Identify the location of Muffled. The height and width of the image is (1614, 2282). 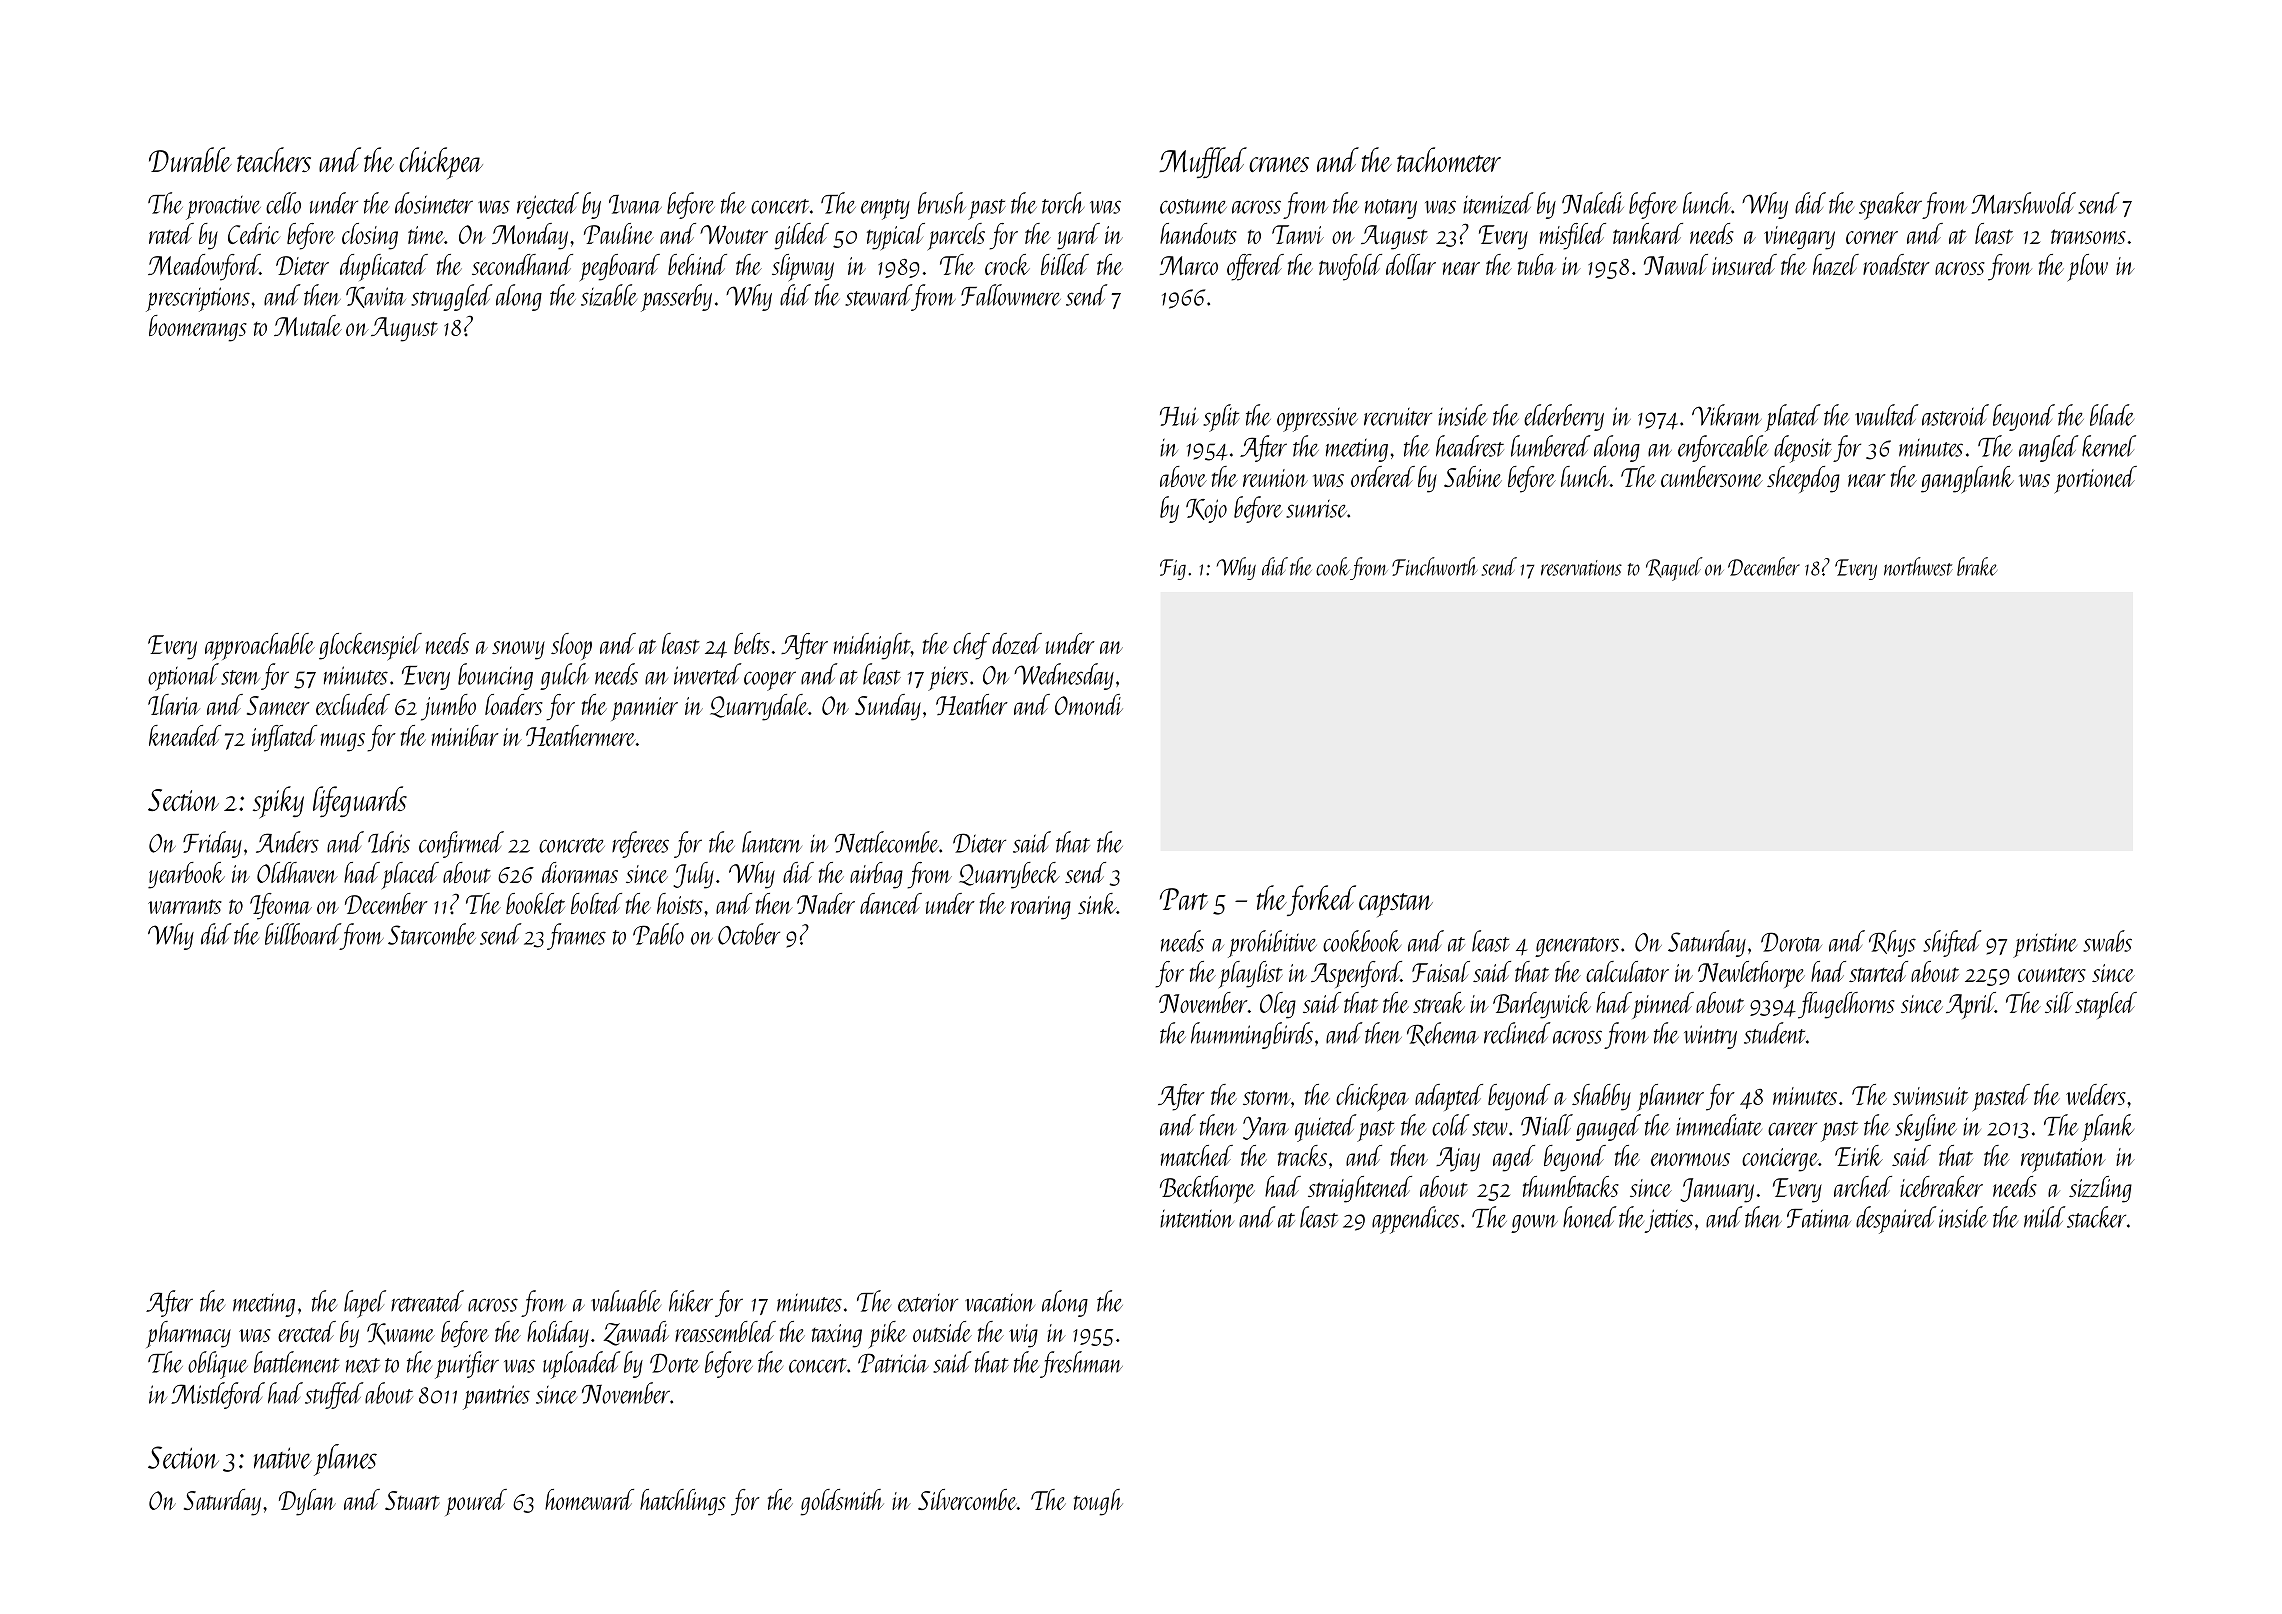
(1203, 162).
